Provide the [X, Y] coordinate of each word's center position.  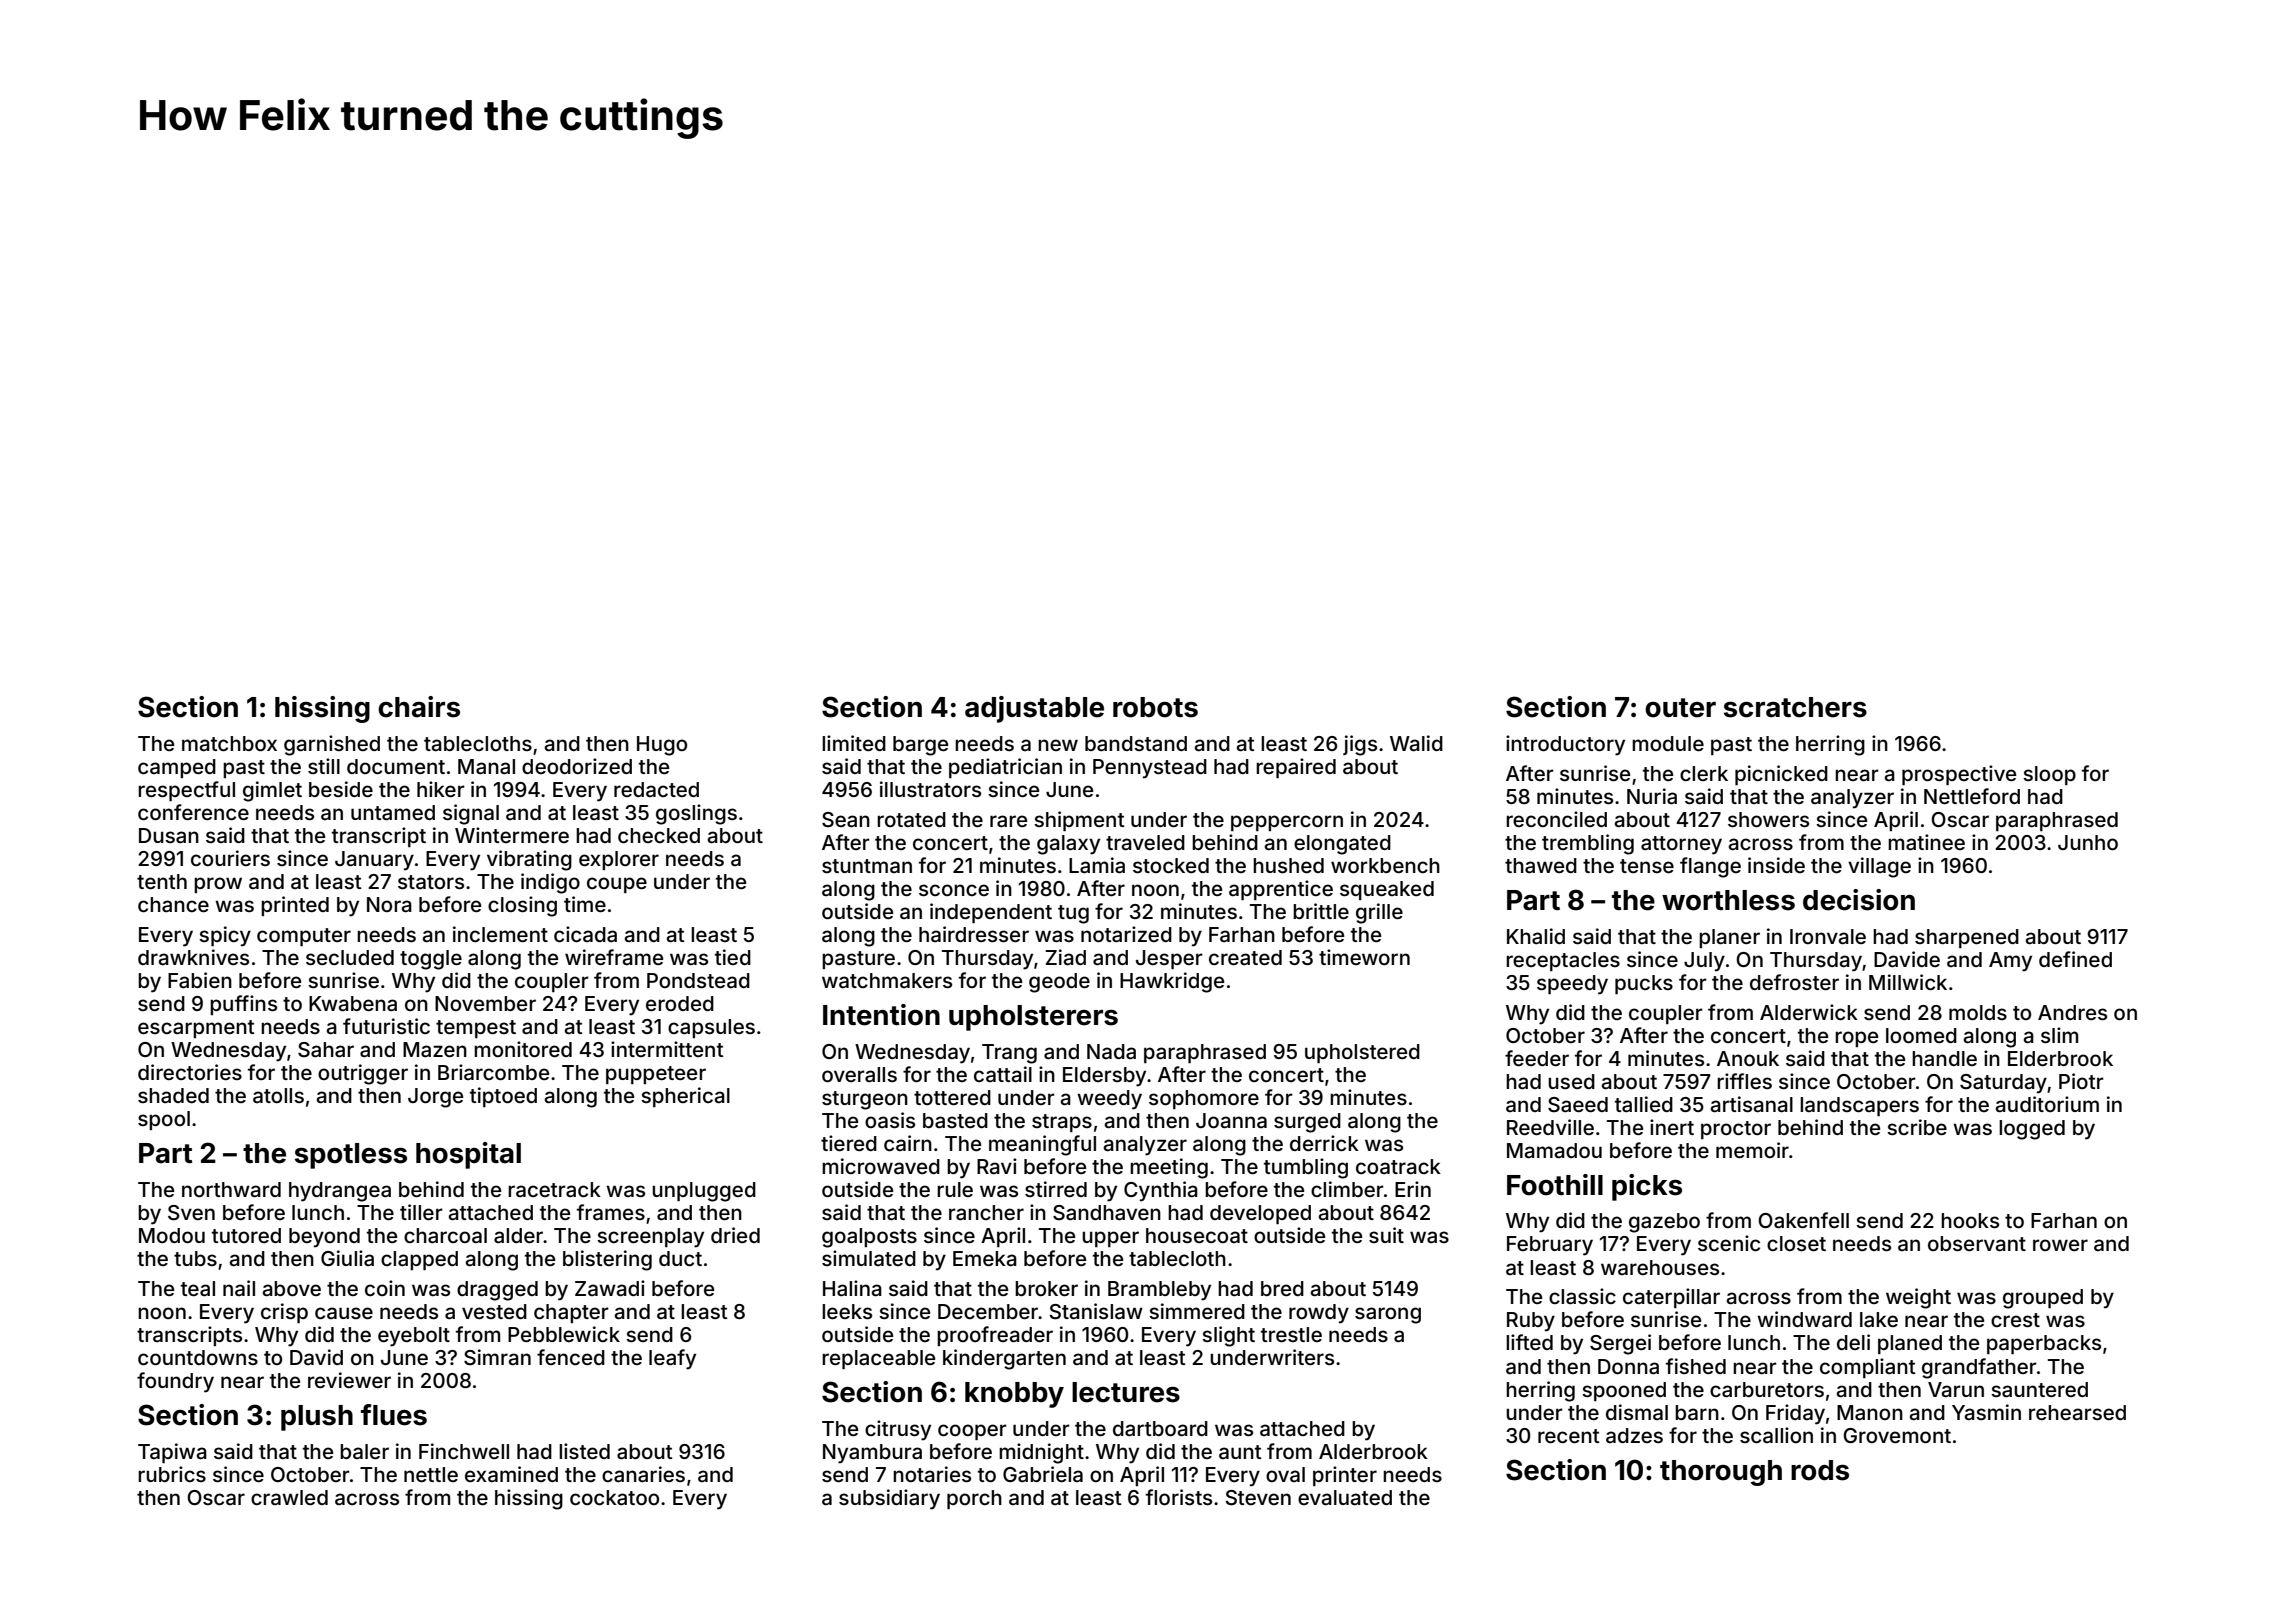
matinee [1926, 842]
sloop [2049, 775]
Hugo [662, 746]
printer [1345, 1476]
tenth [162, 881]
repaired [1296, 768]
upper [1110, 1239]
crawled [289, 1497]
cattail [1003, 1074]
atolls [278, 1095]
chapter [571, 1313]
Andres [2072, 1012]
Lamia [1097, 865]
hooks [1970, 1220]
